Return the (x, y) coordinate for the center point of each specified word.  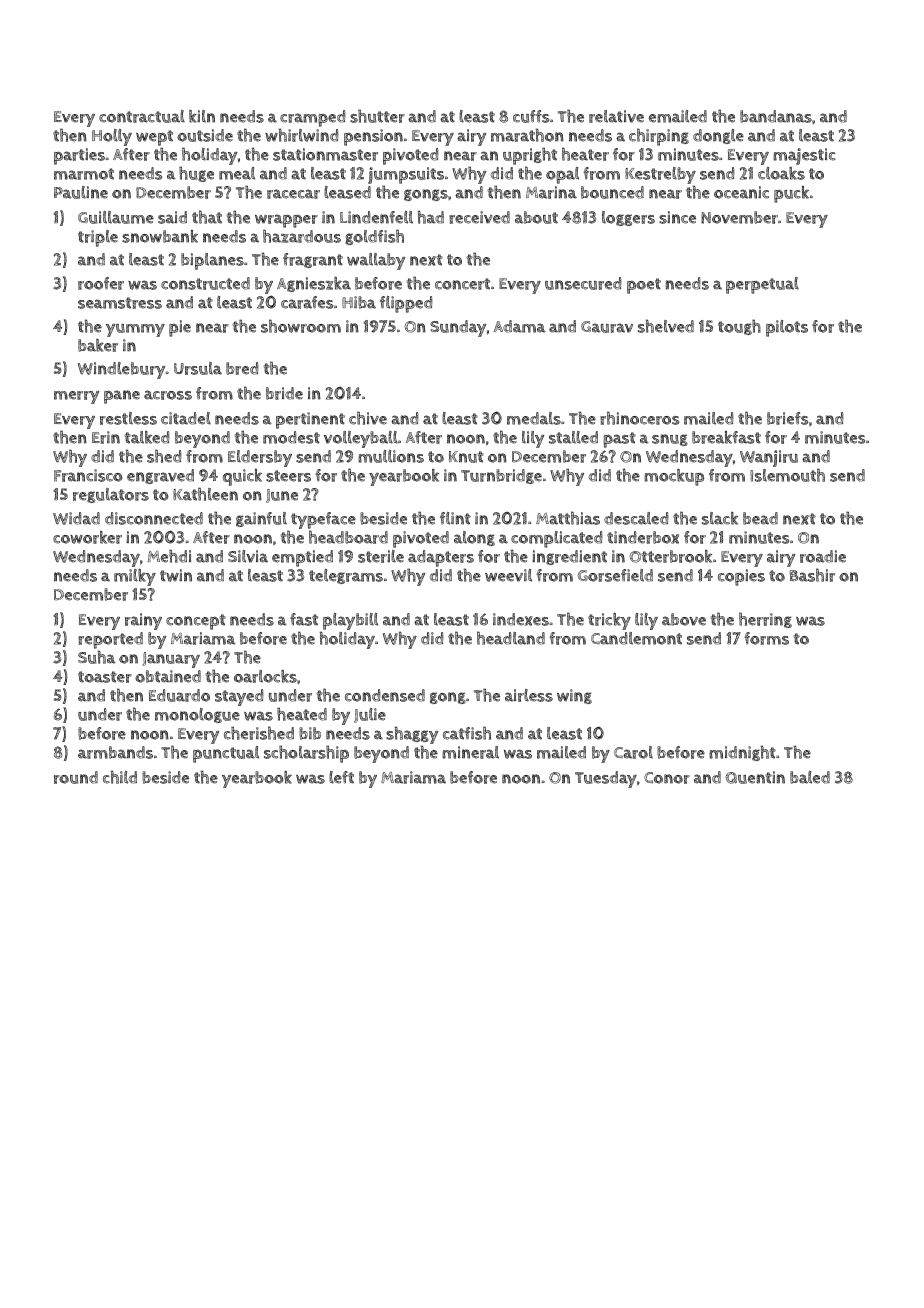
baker (98, 345)
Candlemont (636, 638)
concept (196, 622)
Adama (520, 326)
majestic (804, 156)
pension (373, 137)
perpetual (762, 285)
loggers (628, 218)
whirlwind (301, 135)
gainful (261, 519)
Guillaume (116, 217)
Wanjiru (769, 458)
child (120, 777)
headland (511, 638)
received (479, 217)
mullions (391, 456)
